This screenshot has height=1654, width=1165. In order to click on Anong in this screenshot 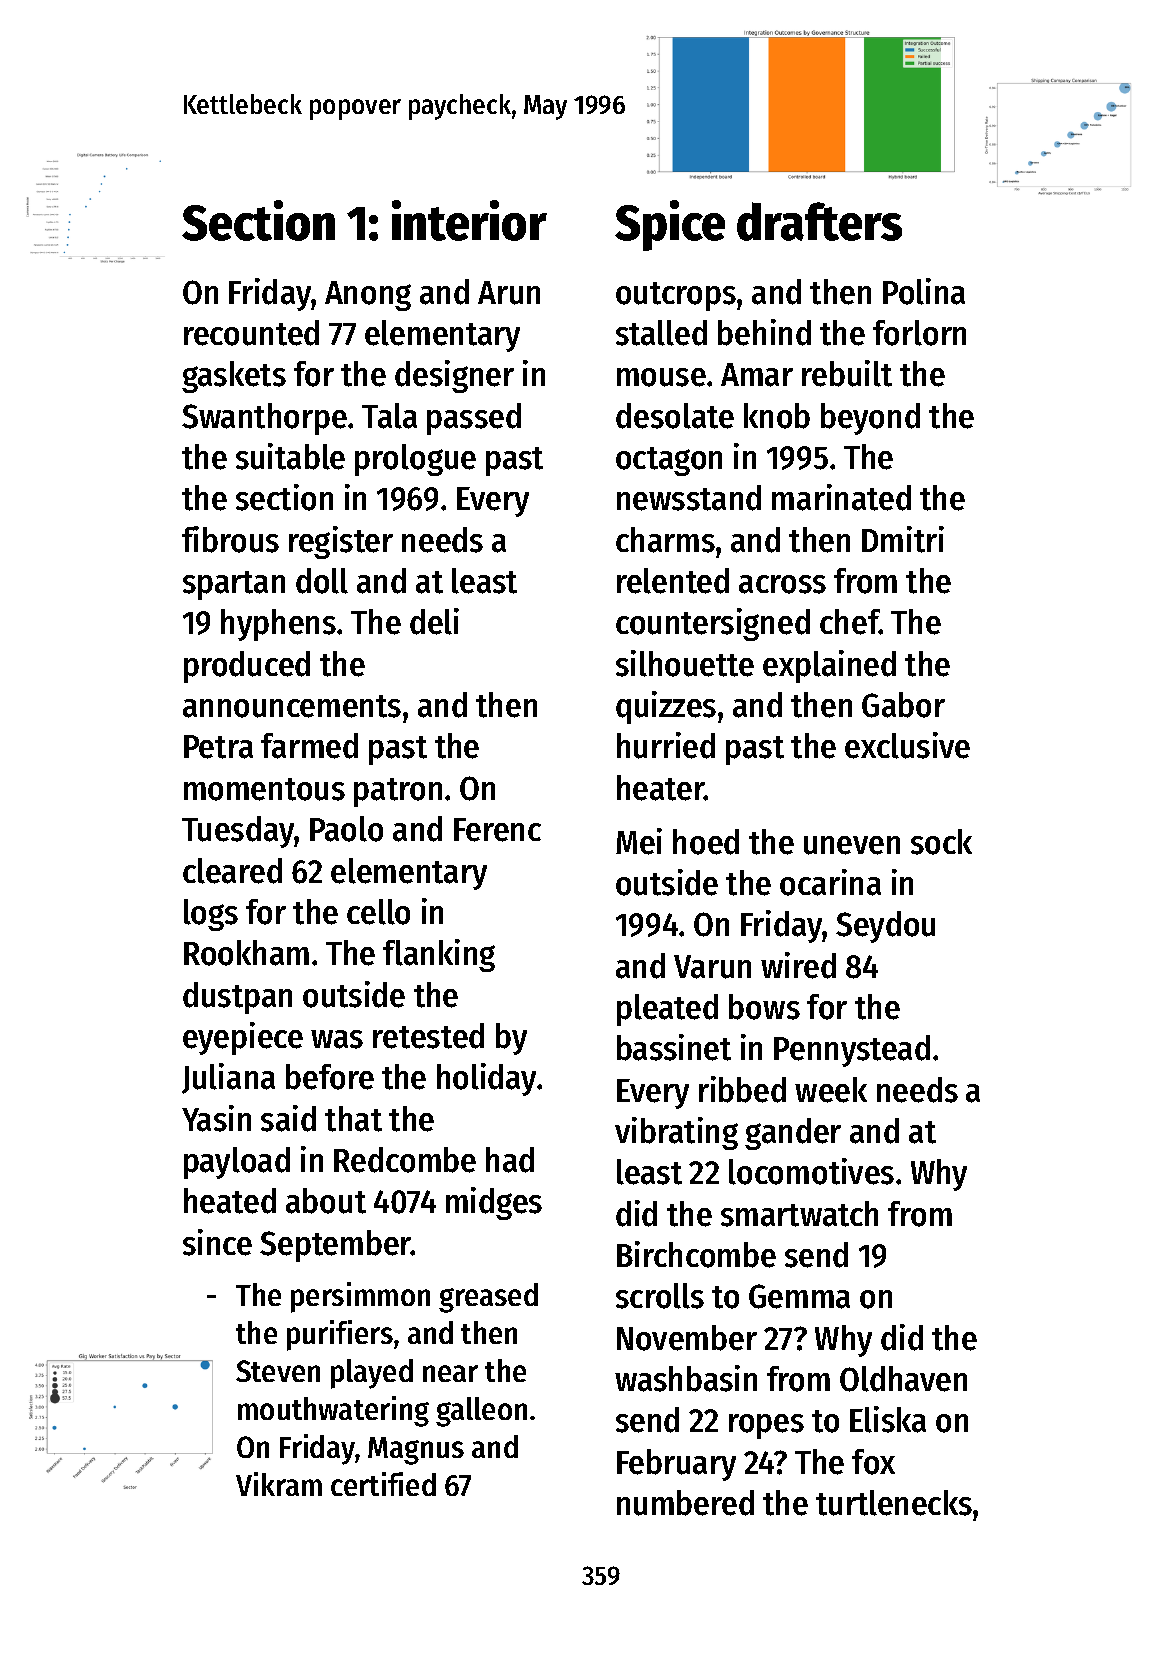, I will do `click(368, 296)`.
